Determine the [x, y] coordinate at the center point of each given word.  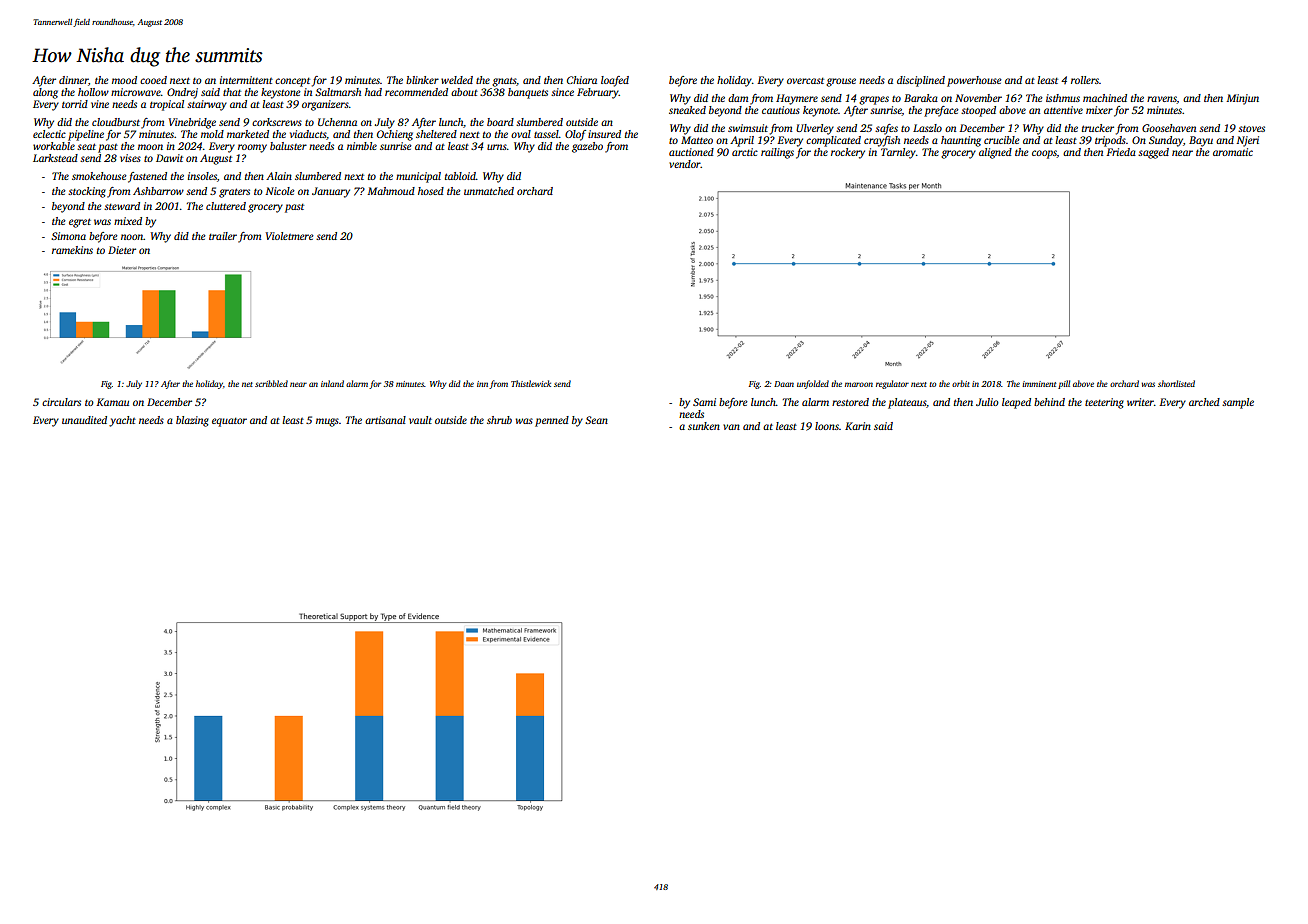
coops [1044, 154]
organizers [325, 105]
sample [1238, 403]
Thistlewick [531, 383]
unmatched [489, 191]
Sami [704, 402]
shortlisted [1176, 383]
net [247, 384]
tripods [1110, 141]
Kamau [112, 402]
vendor [685, 164]
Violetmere [290, 236]
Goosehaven [1169, 128]
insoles [202, 176]
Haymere [797, 99]
